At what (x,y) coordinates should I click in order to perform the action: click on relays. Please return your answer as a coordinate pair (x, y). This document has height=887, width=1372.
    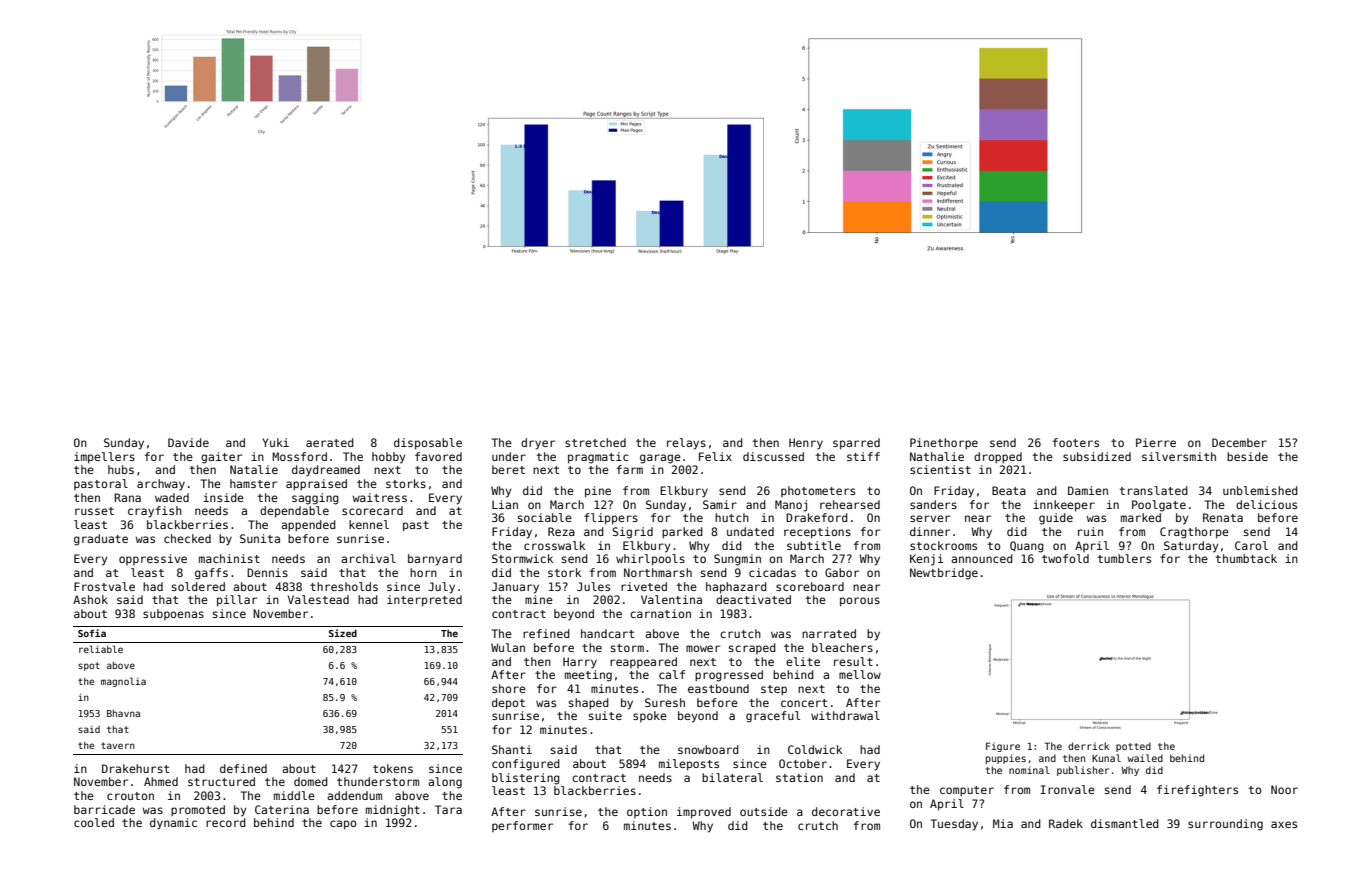
    Looking at the image, I should click on (686, 444).
